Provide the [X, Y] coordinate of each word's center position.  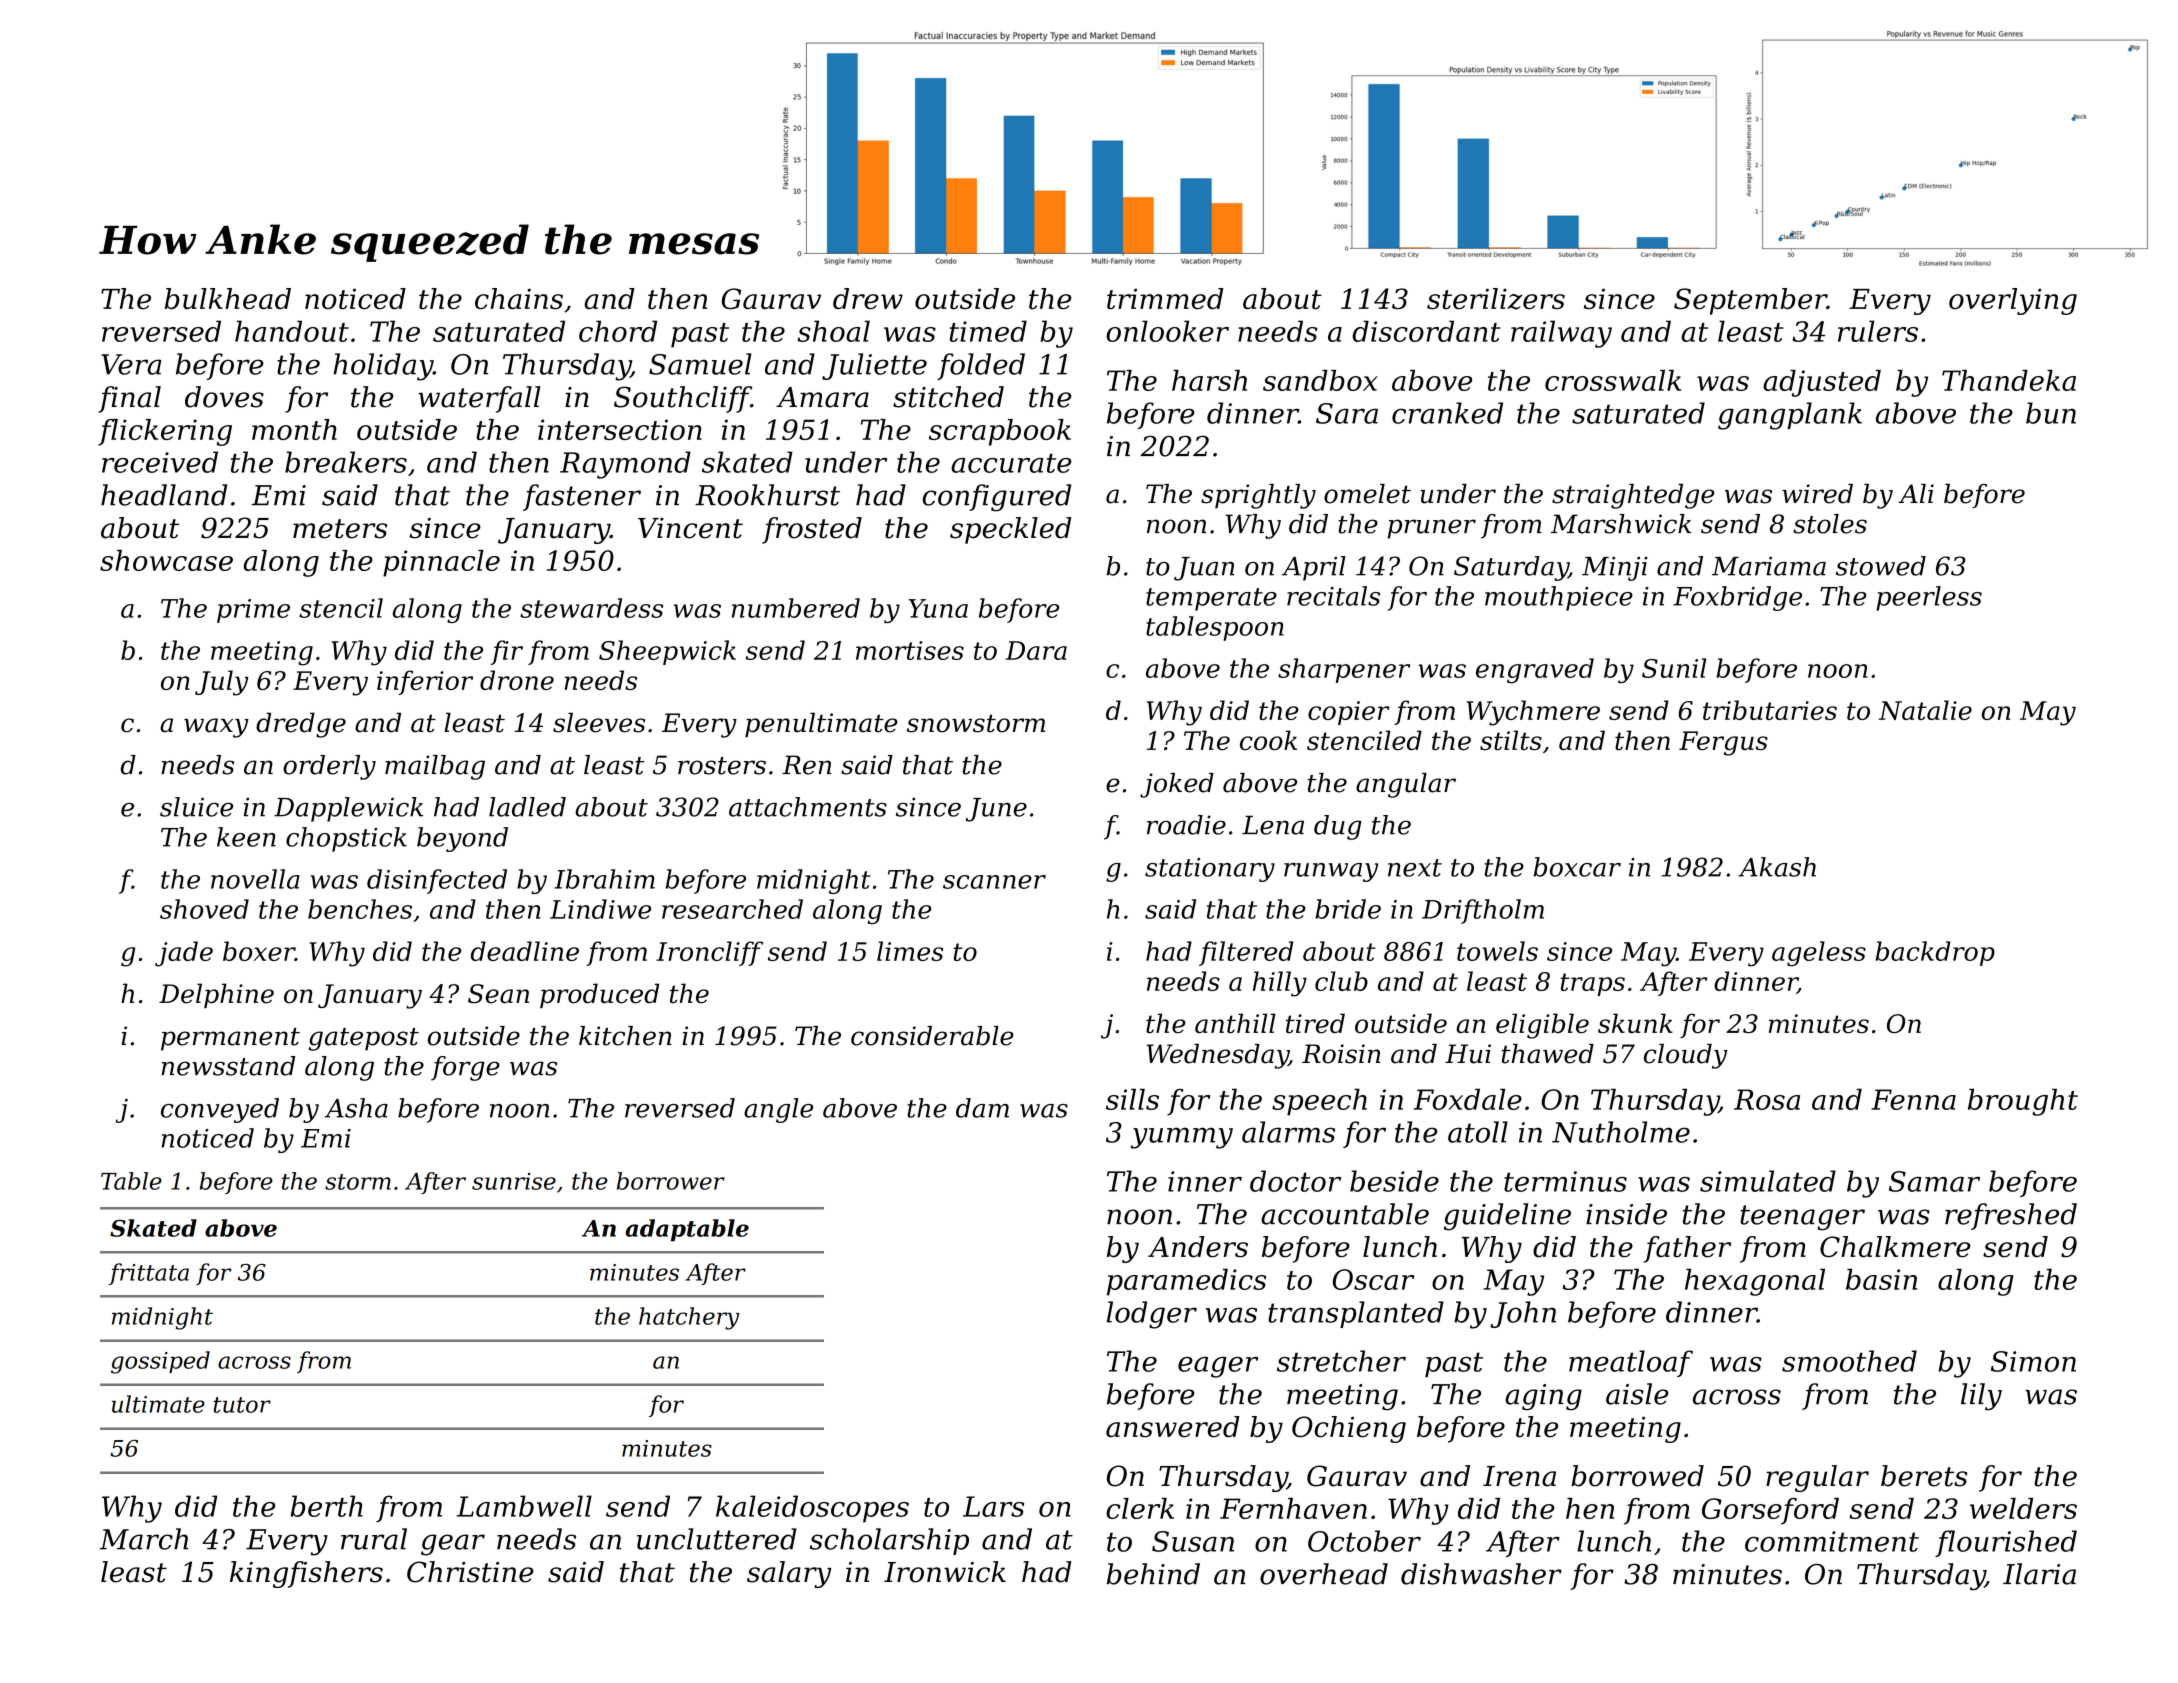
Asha [356, 1108]
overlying [2013, 301]
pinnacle [441, 563]
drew [868, 298]
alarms [1288, 1132]
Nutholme [1621, 1132]
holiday [383, 367]
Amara [822, 397]
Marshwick [1621, 524]
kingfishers [306, 1574]
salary [789, 1574]
